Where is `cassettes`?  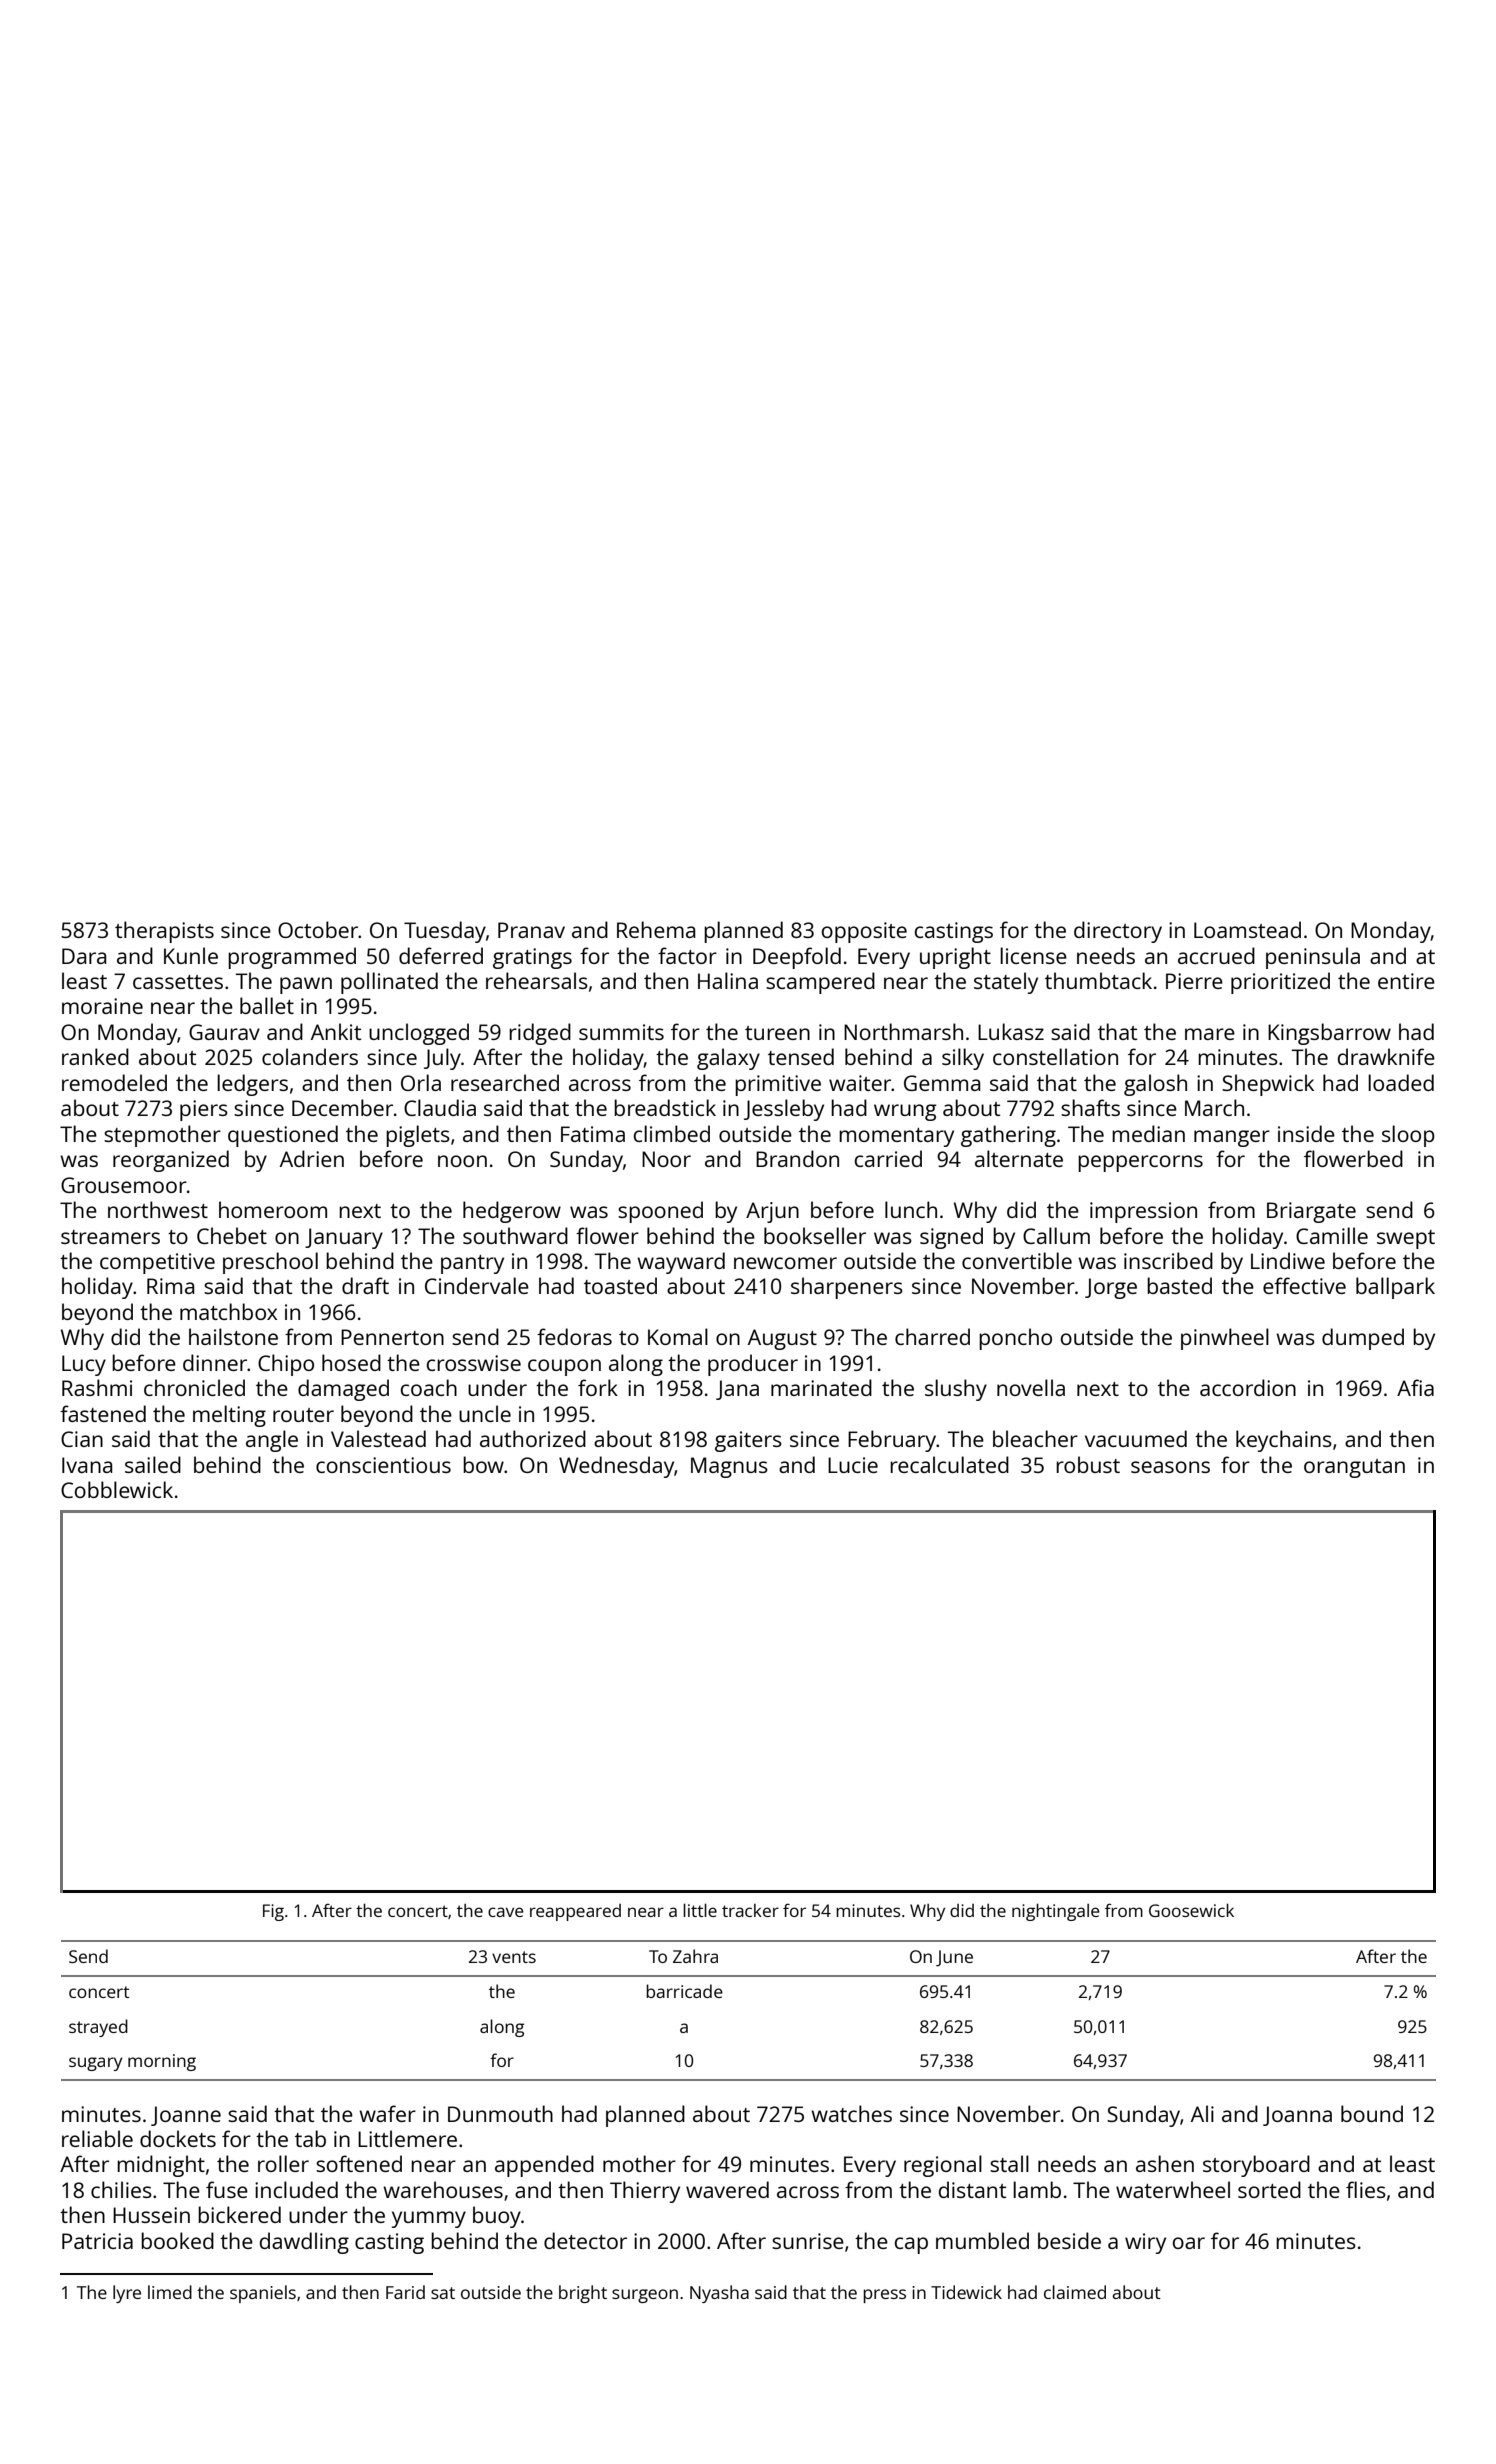
cassettes is located at coordinates (178, 982).
